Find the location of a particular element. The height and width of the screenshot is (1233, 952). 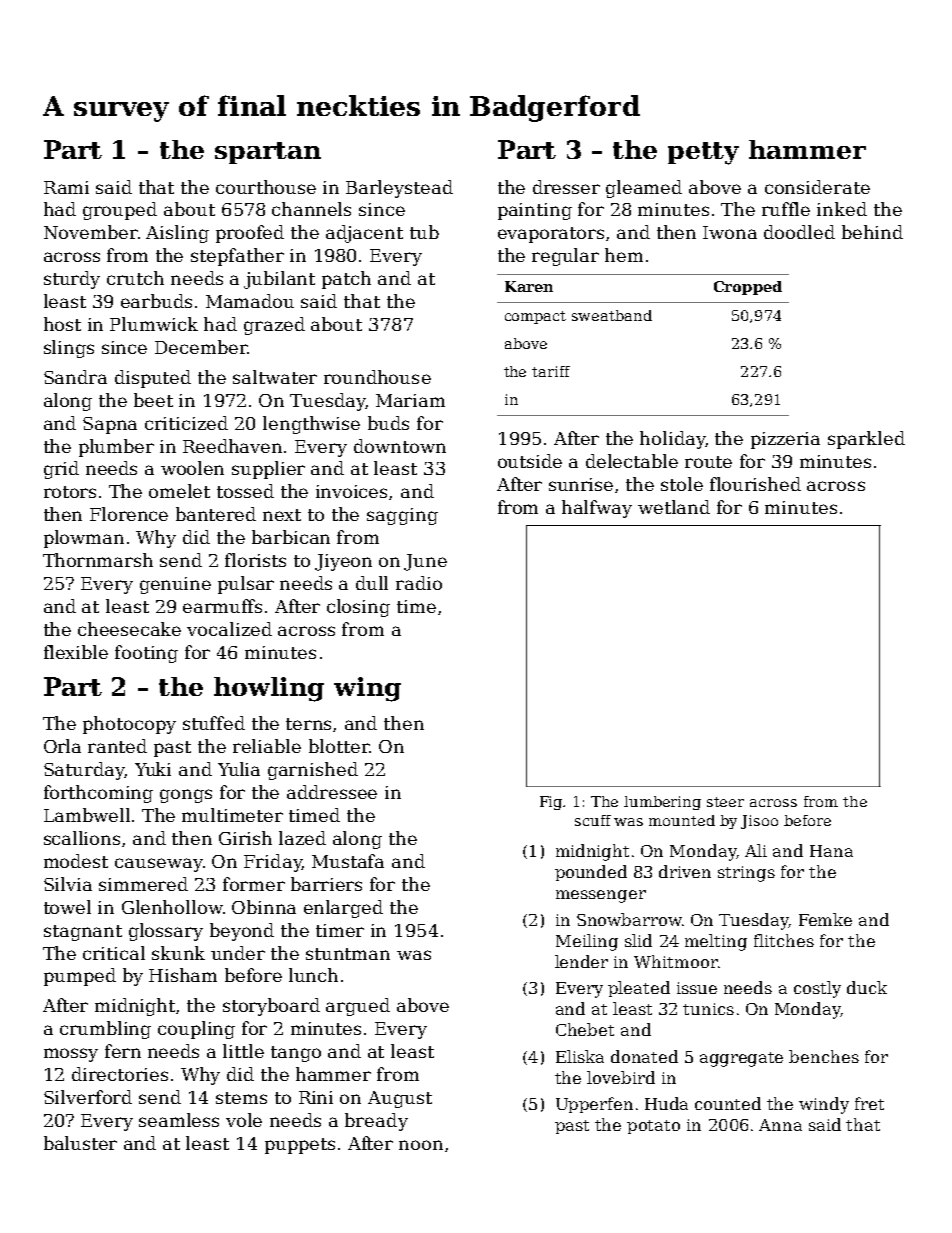

Mustafa is located at coordinates (348, 861).
